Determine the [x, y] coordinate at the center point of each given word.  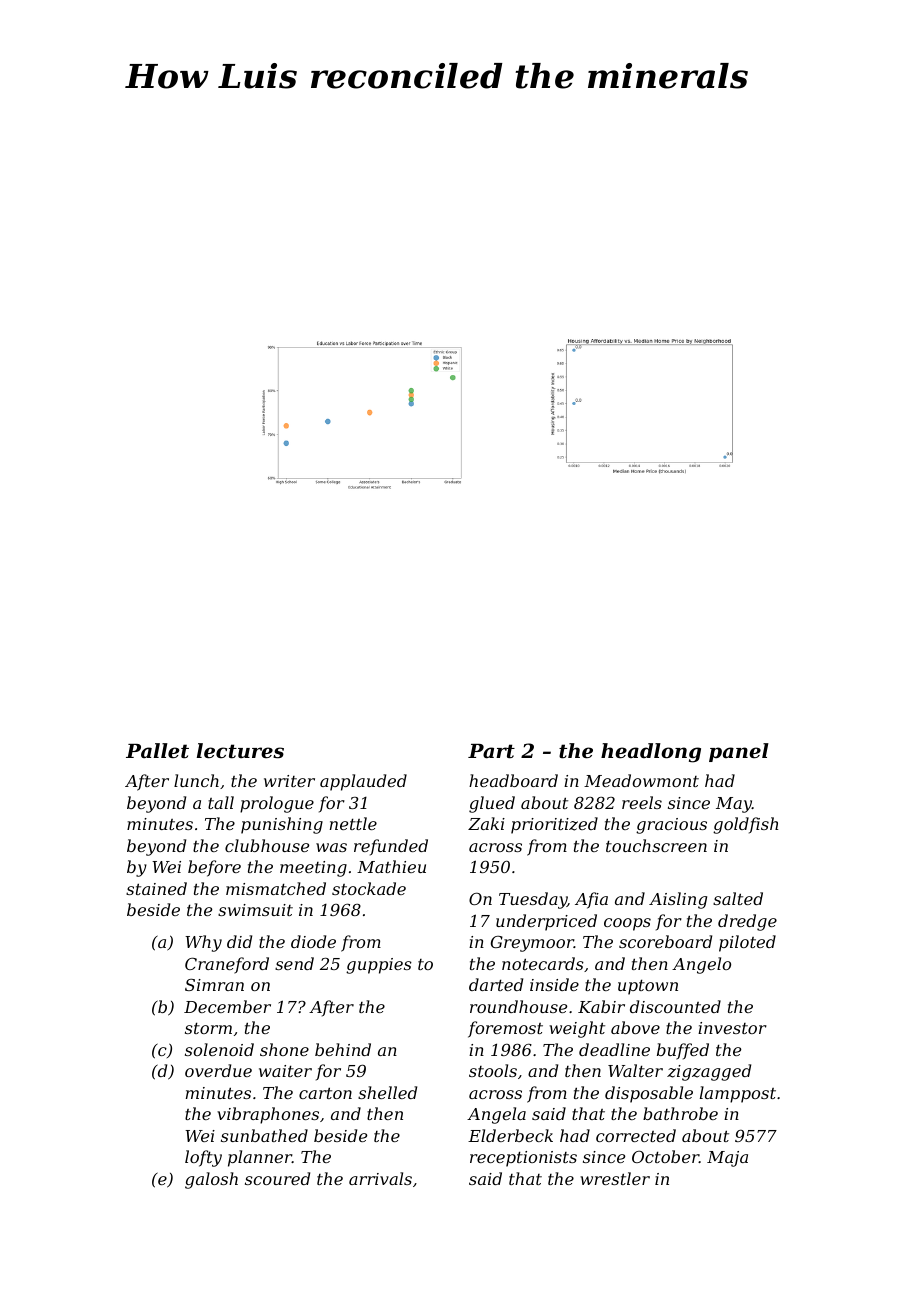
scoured [277, 1178]
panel [739, 752]
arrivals [380, 1178]
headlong [651, 753]
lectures [240, 751]
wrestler [615, 1178]
